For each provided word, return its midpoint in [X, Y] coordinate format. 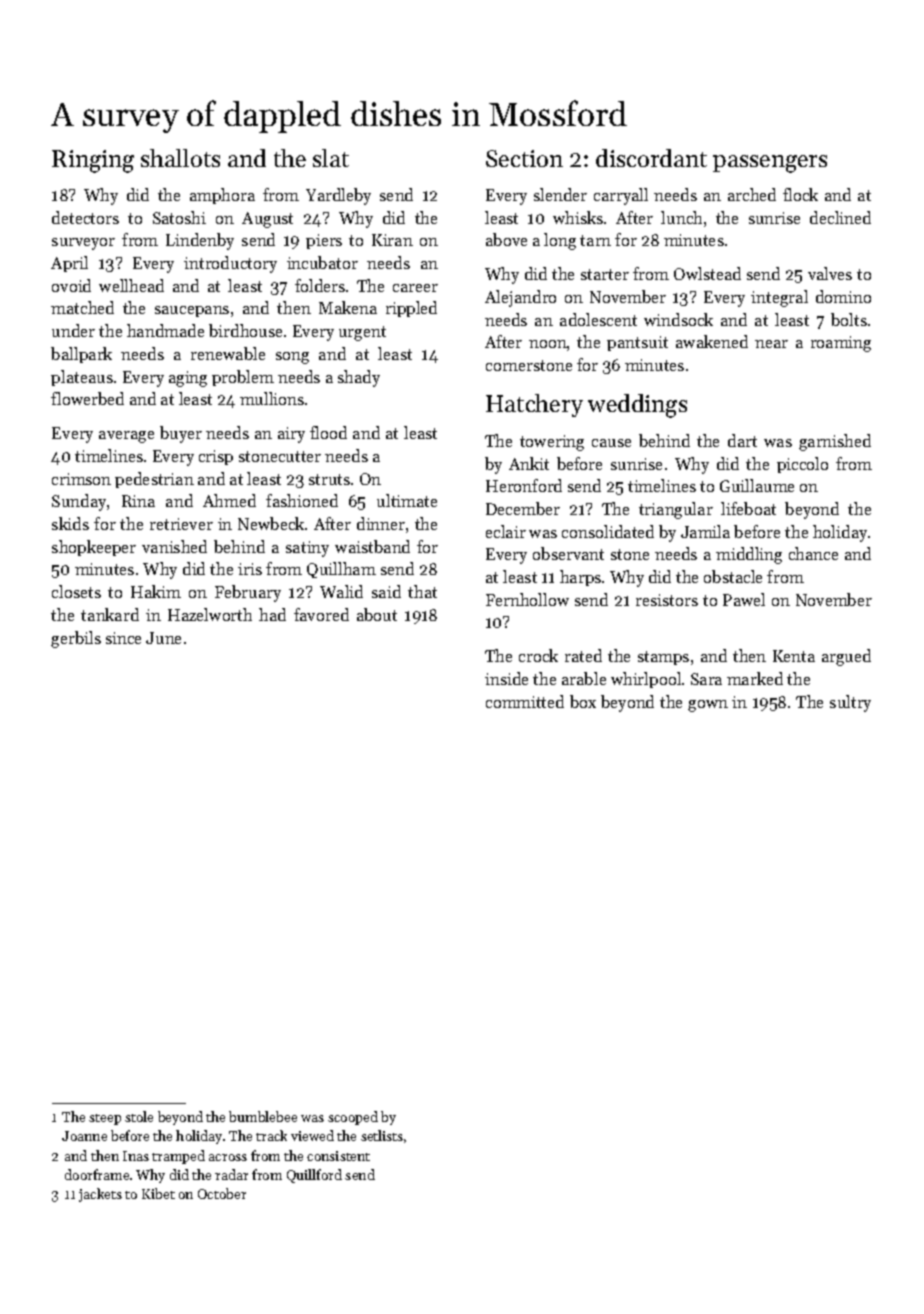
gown [708, 706]
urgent [362, 333]
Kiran [392, 240]
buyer [181, 434]
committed [525, 701]
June [163, 638]
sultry [850, 703]
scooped [353, 1118]
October [222, 1193]
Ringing [93, 161]
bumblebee [263, 1116]
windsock [678, 319]
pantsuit [637, 343]
